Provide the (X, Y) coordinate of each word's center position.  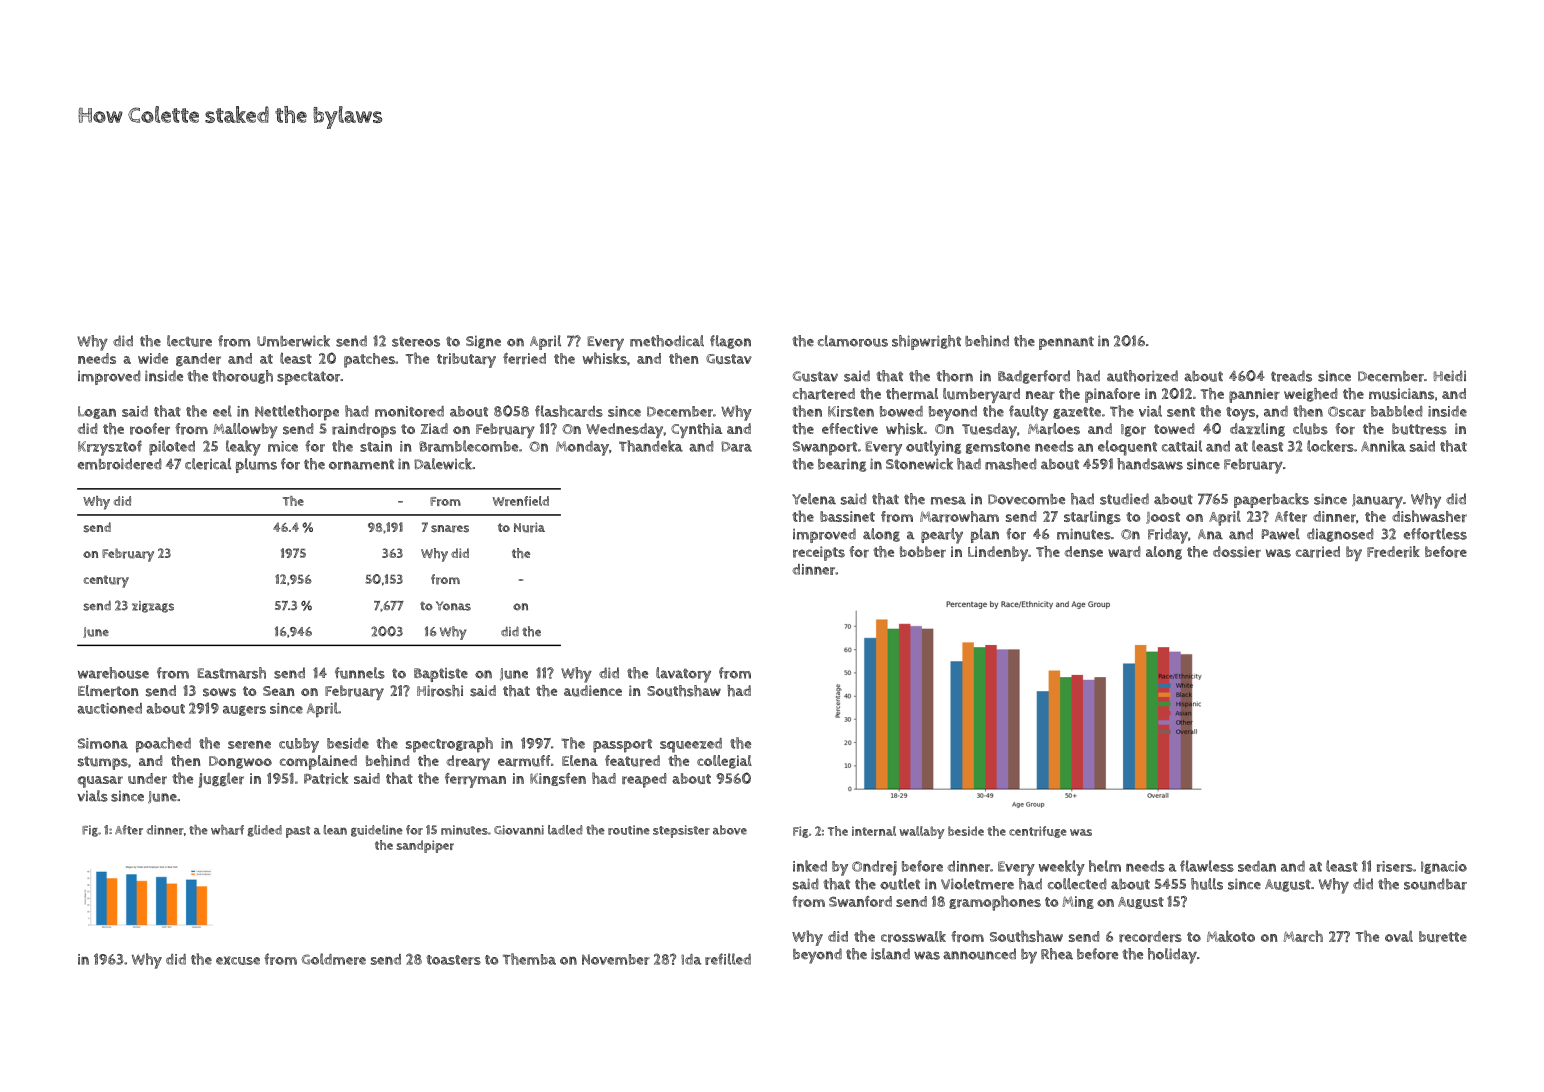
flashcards (569, 411)
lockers (1330, 446)
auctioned (109, 708)
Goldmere (333, 959)
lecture (189, 341)
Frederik (1393, 552)
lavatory (683, 675)
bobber (923, 552)
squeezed (691, 745)
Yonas (453, 606)
